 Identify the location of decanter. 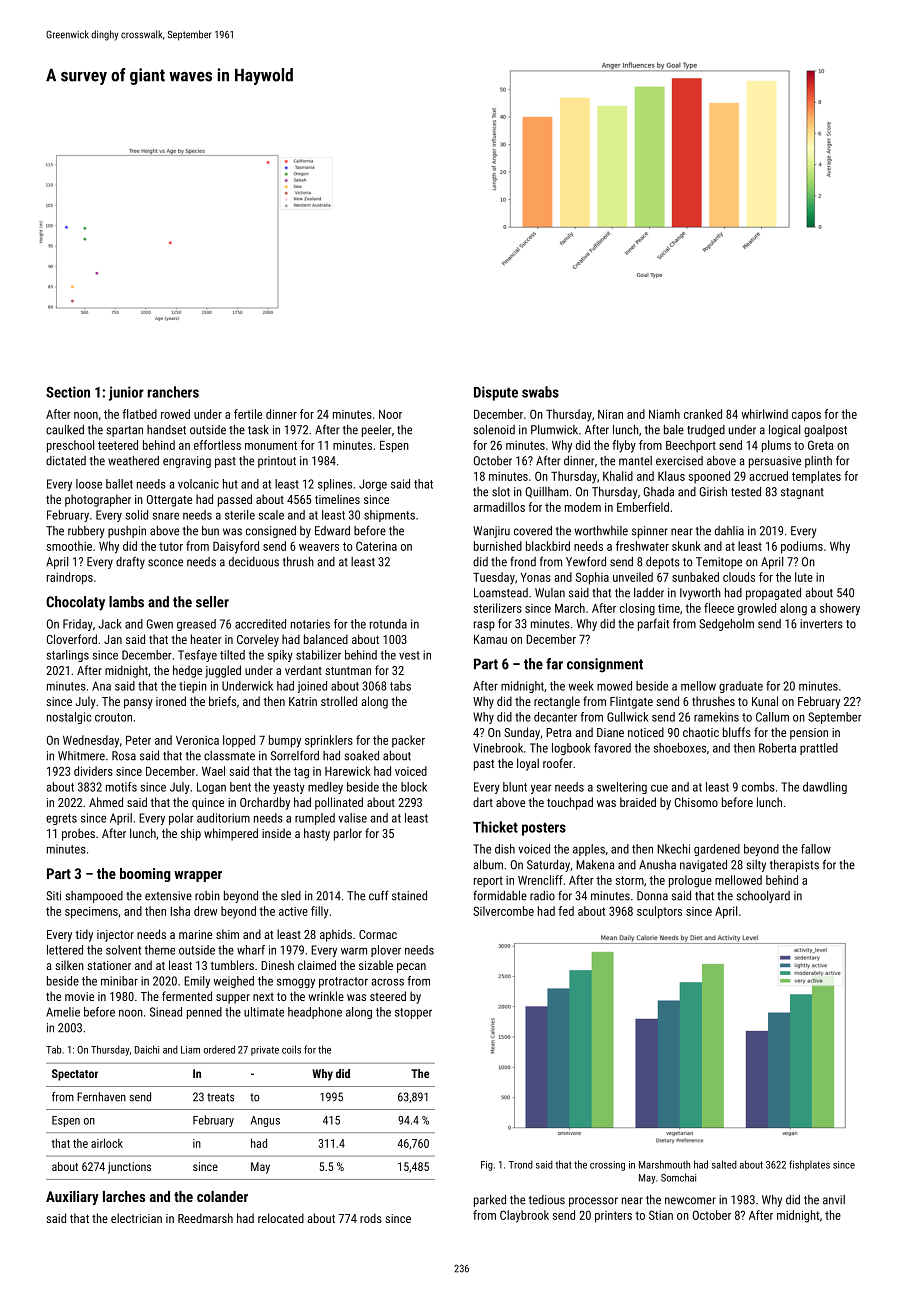
(555, 717).
